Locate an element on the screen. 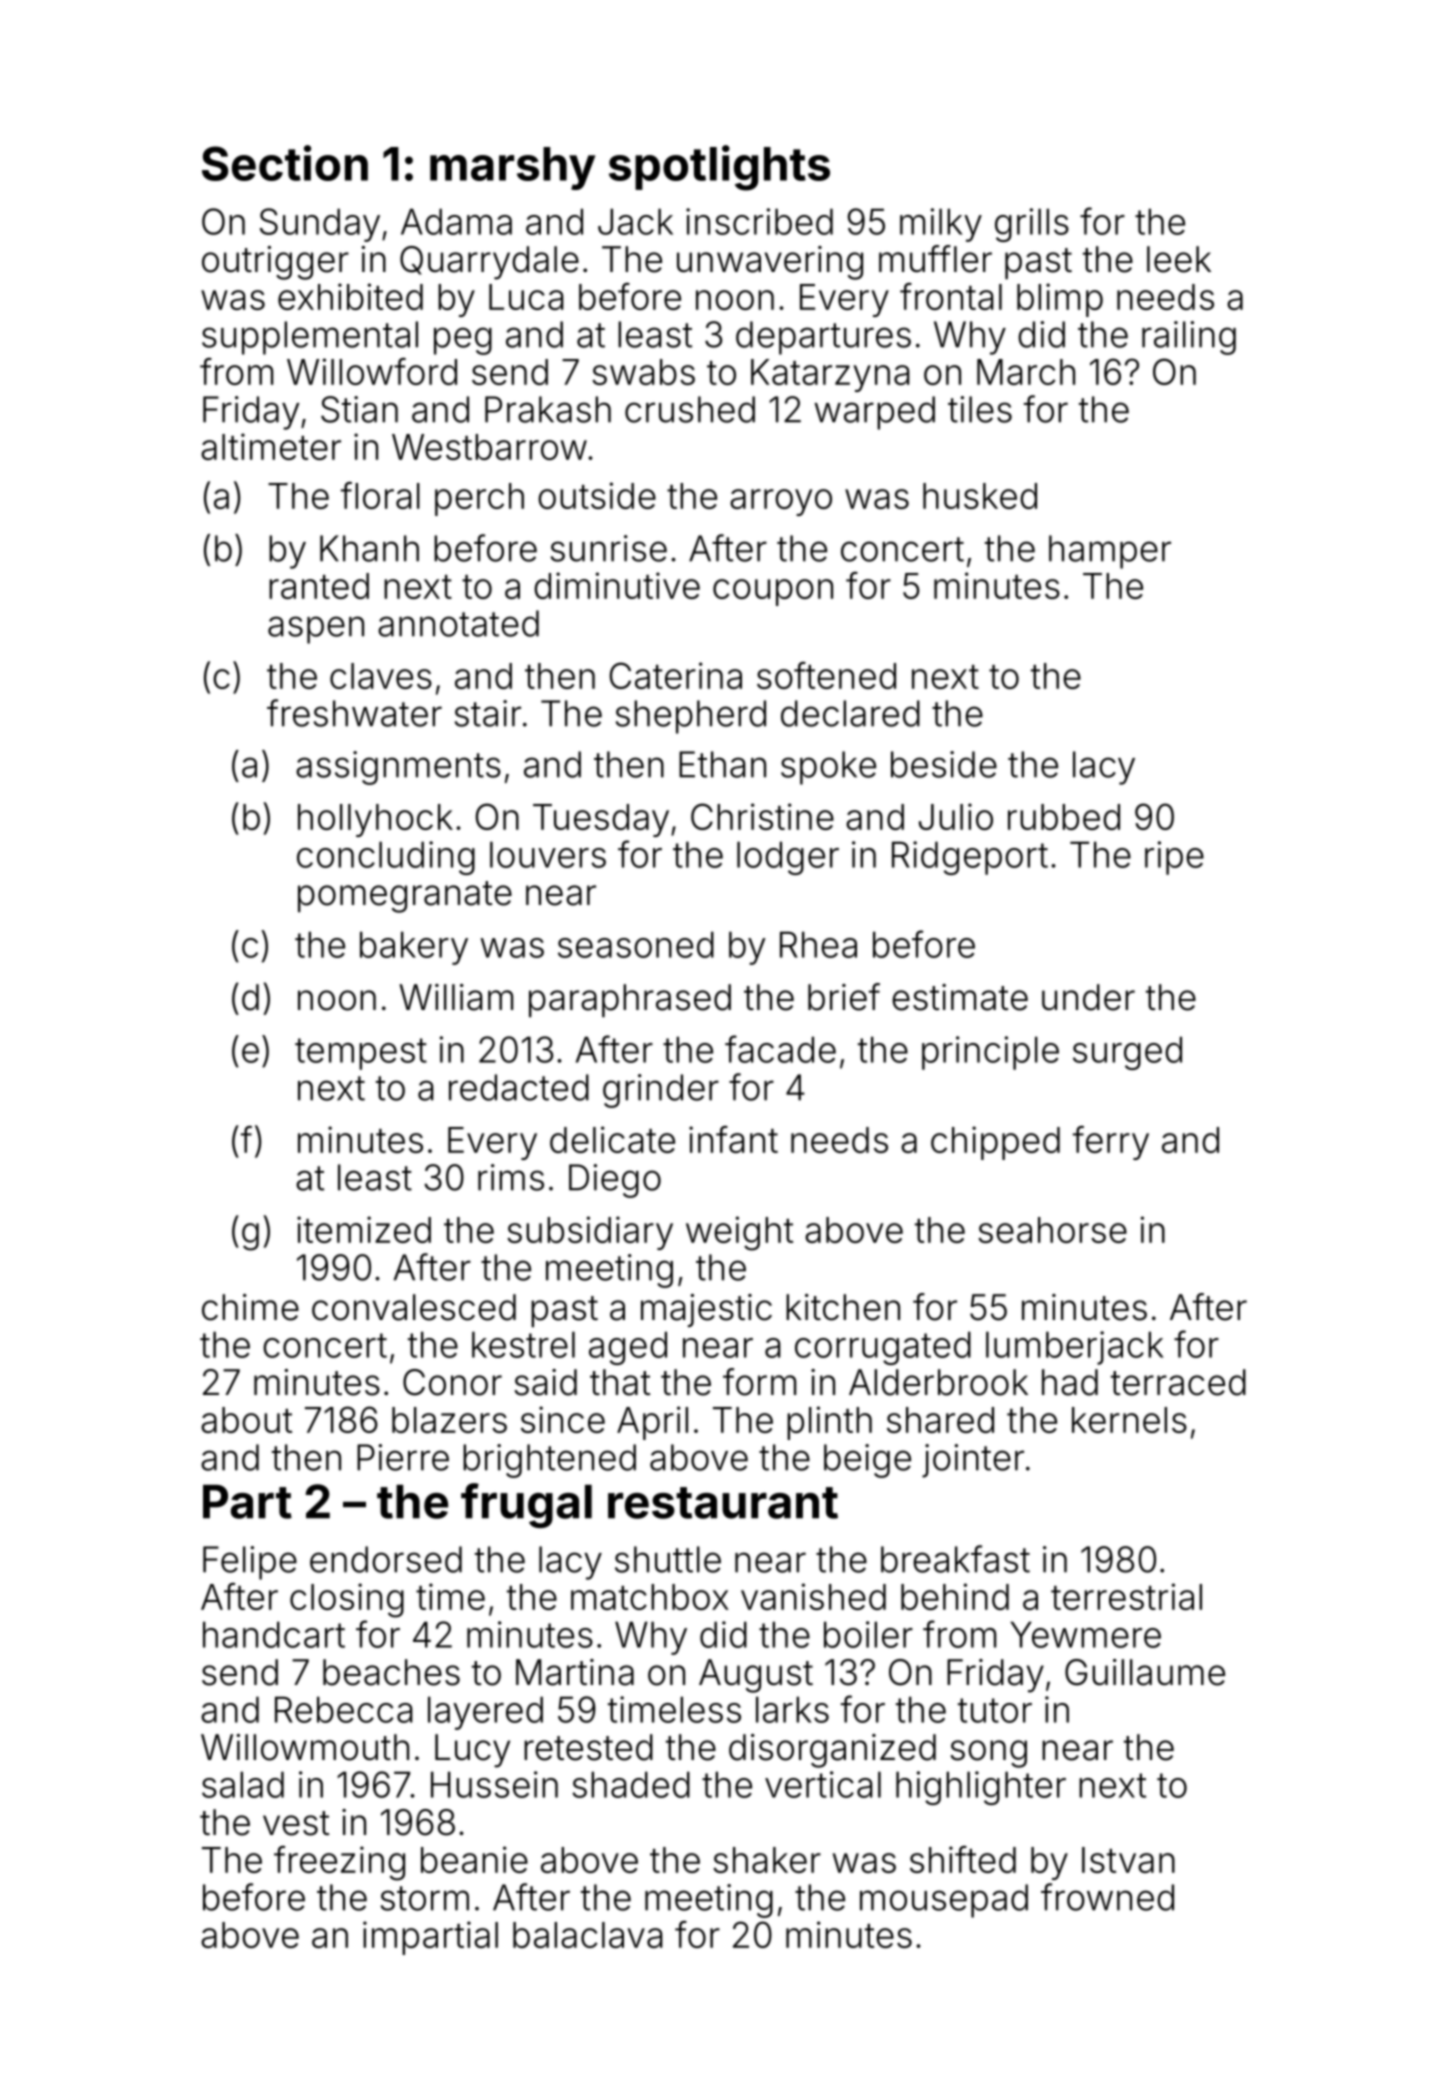 This screenshot has height=2100, width=1450. ferry is located at coordinates (1111, 1143).
